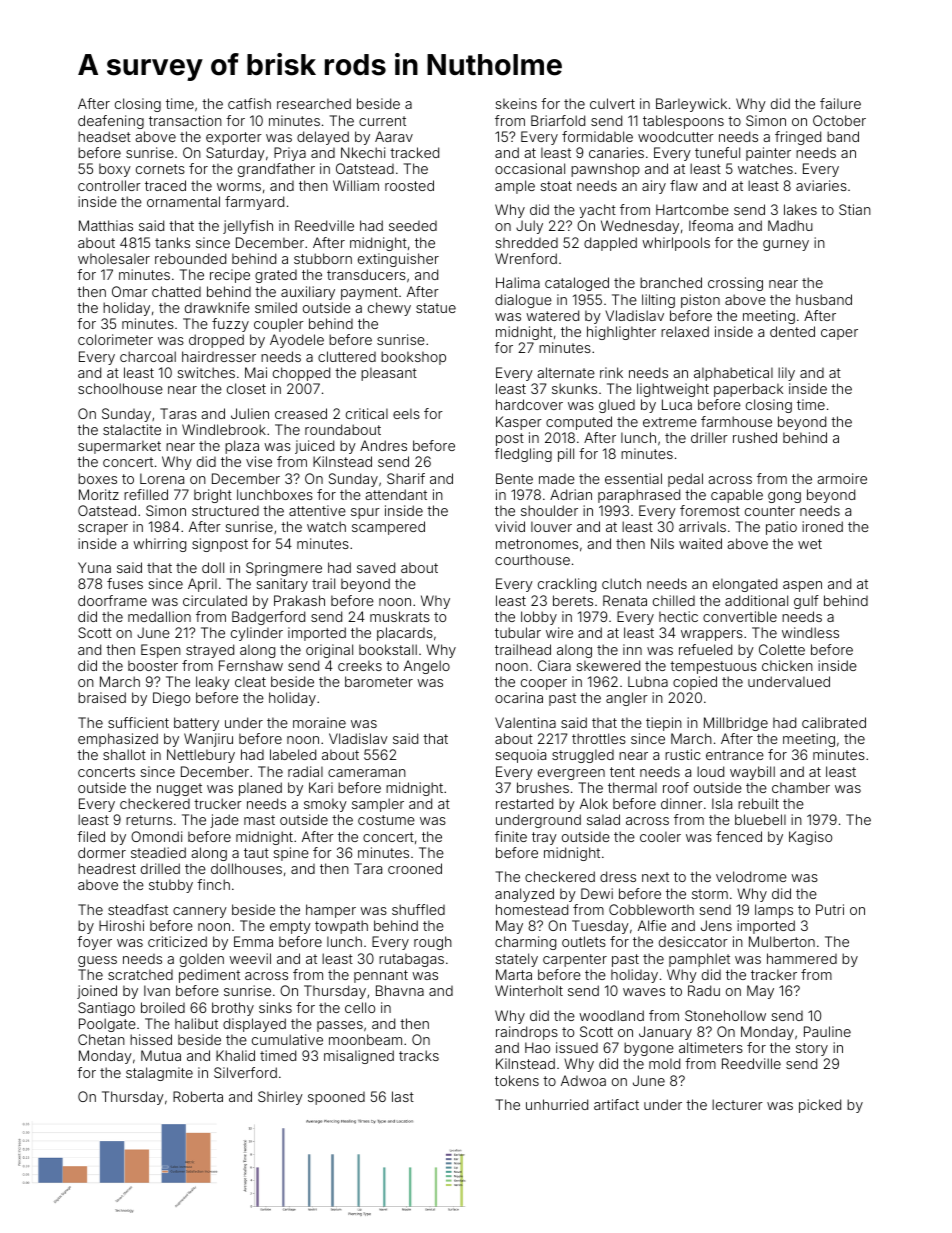 The image size is (952, 1233). Describe the element at coordinates (159, 1074) in the page. I see `stalagmite` at that location.
